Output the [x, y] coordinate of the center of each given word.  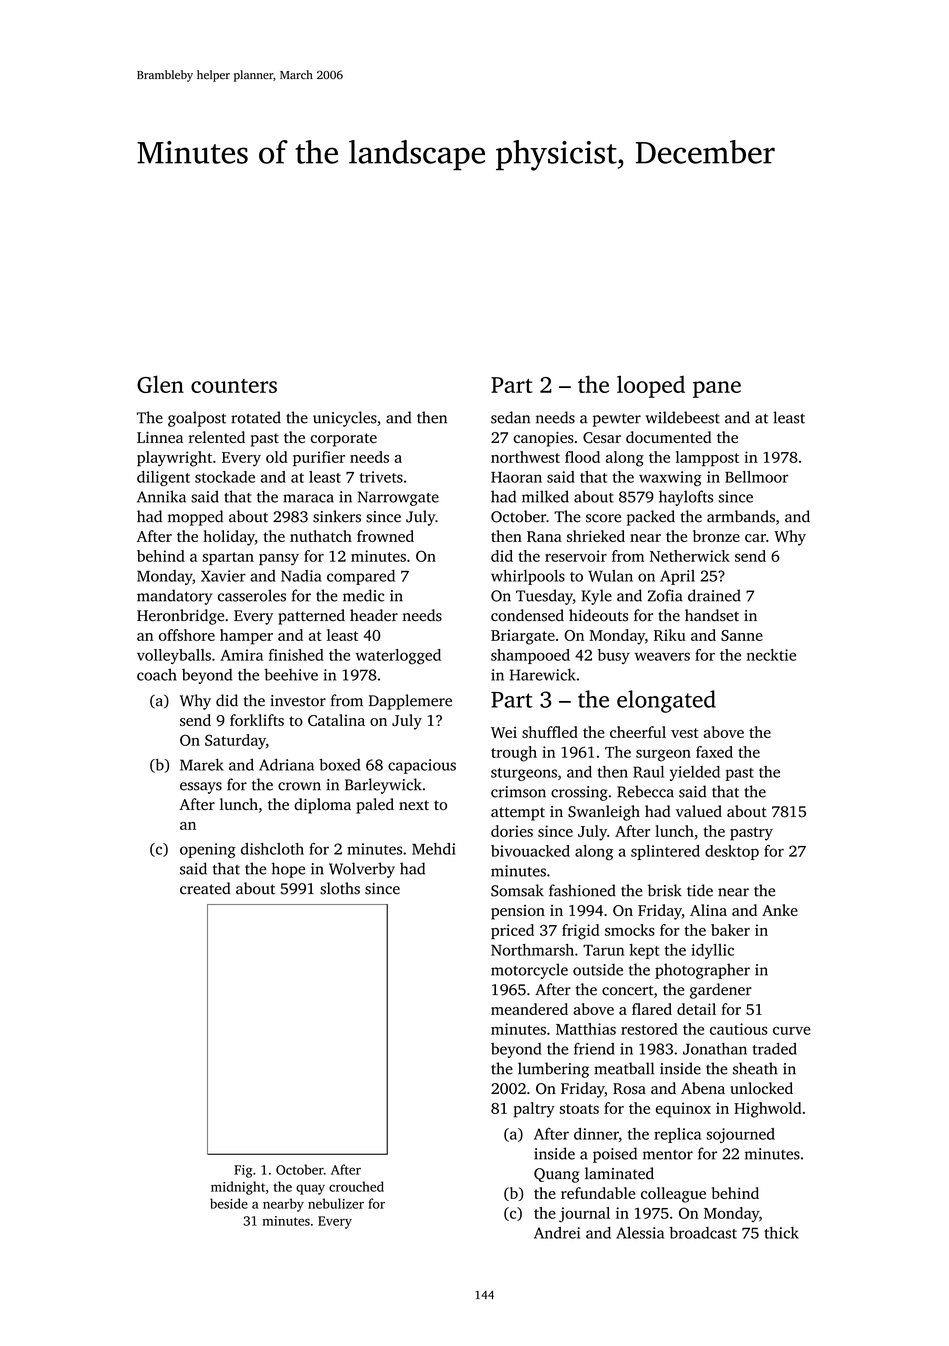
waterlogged [398, 657]
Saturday [235, 742]
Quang [556, 1175]
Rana [544, 536]
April [677, 577]
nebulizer [336, 1203]
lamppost [707, 459]
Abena [703, 1088]
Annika [161, 496]
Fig [243, 1171]
